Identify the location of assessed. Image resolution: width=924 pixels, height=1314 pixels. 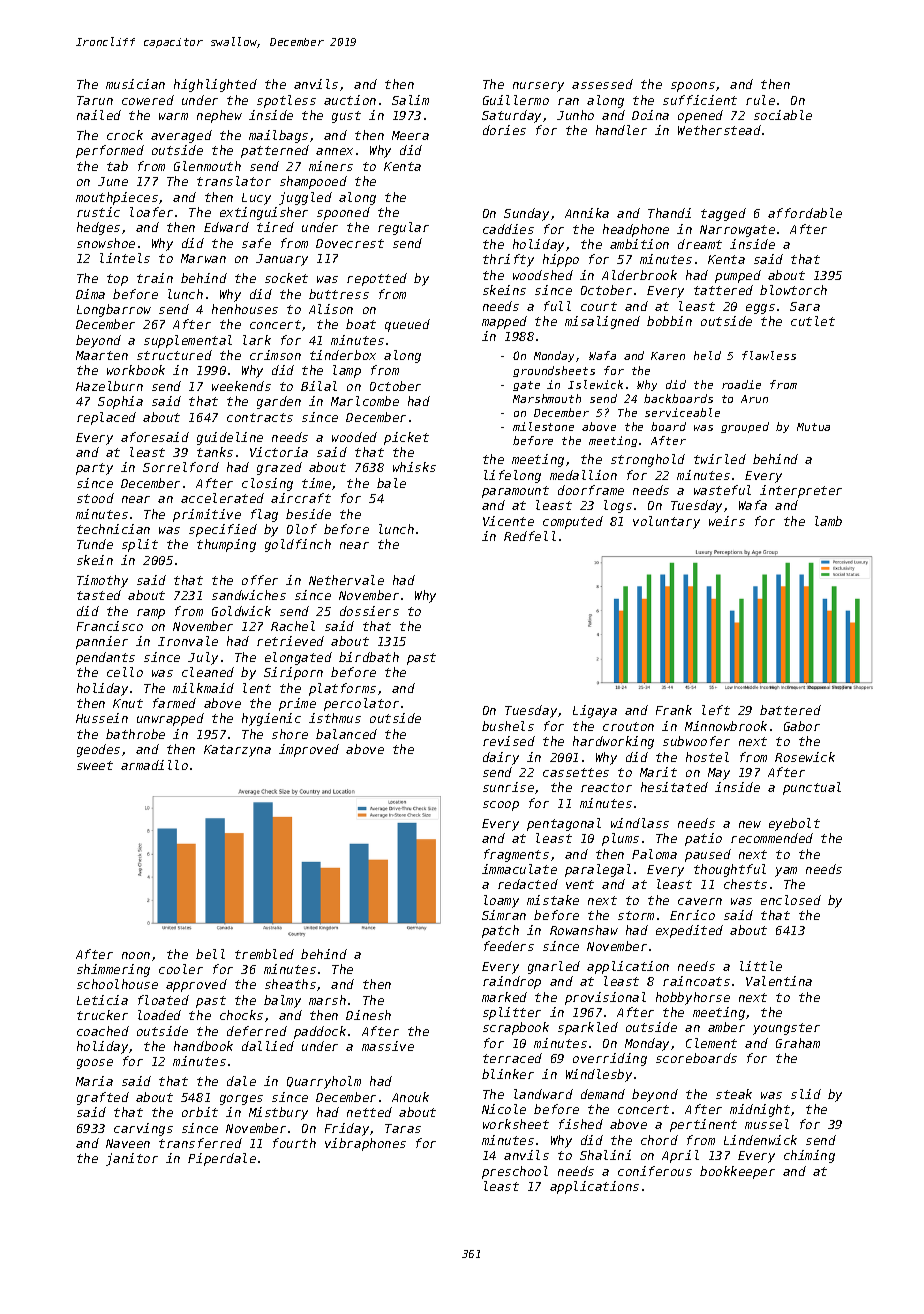
(602, 84).
